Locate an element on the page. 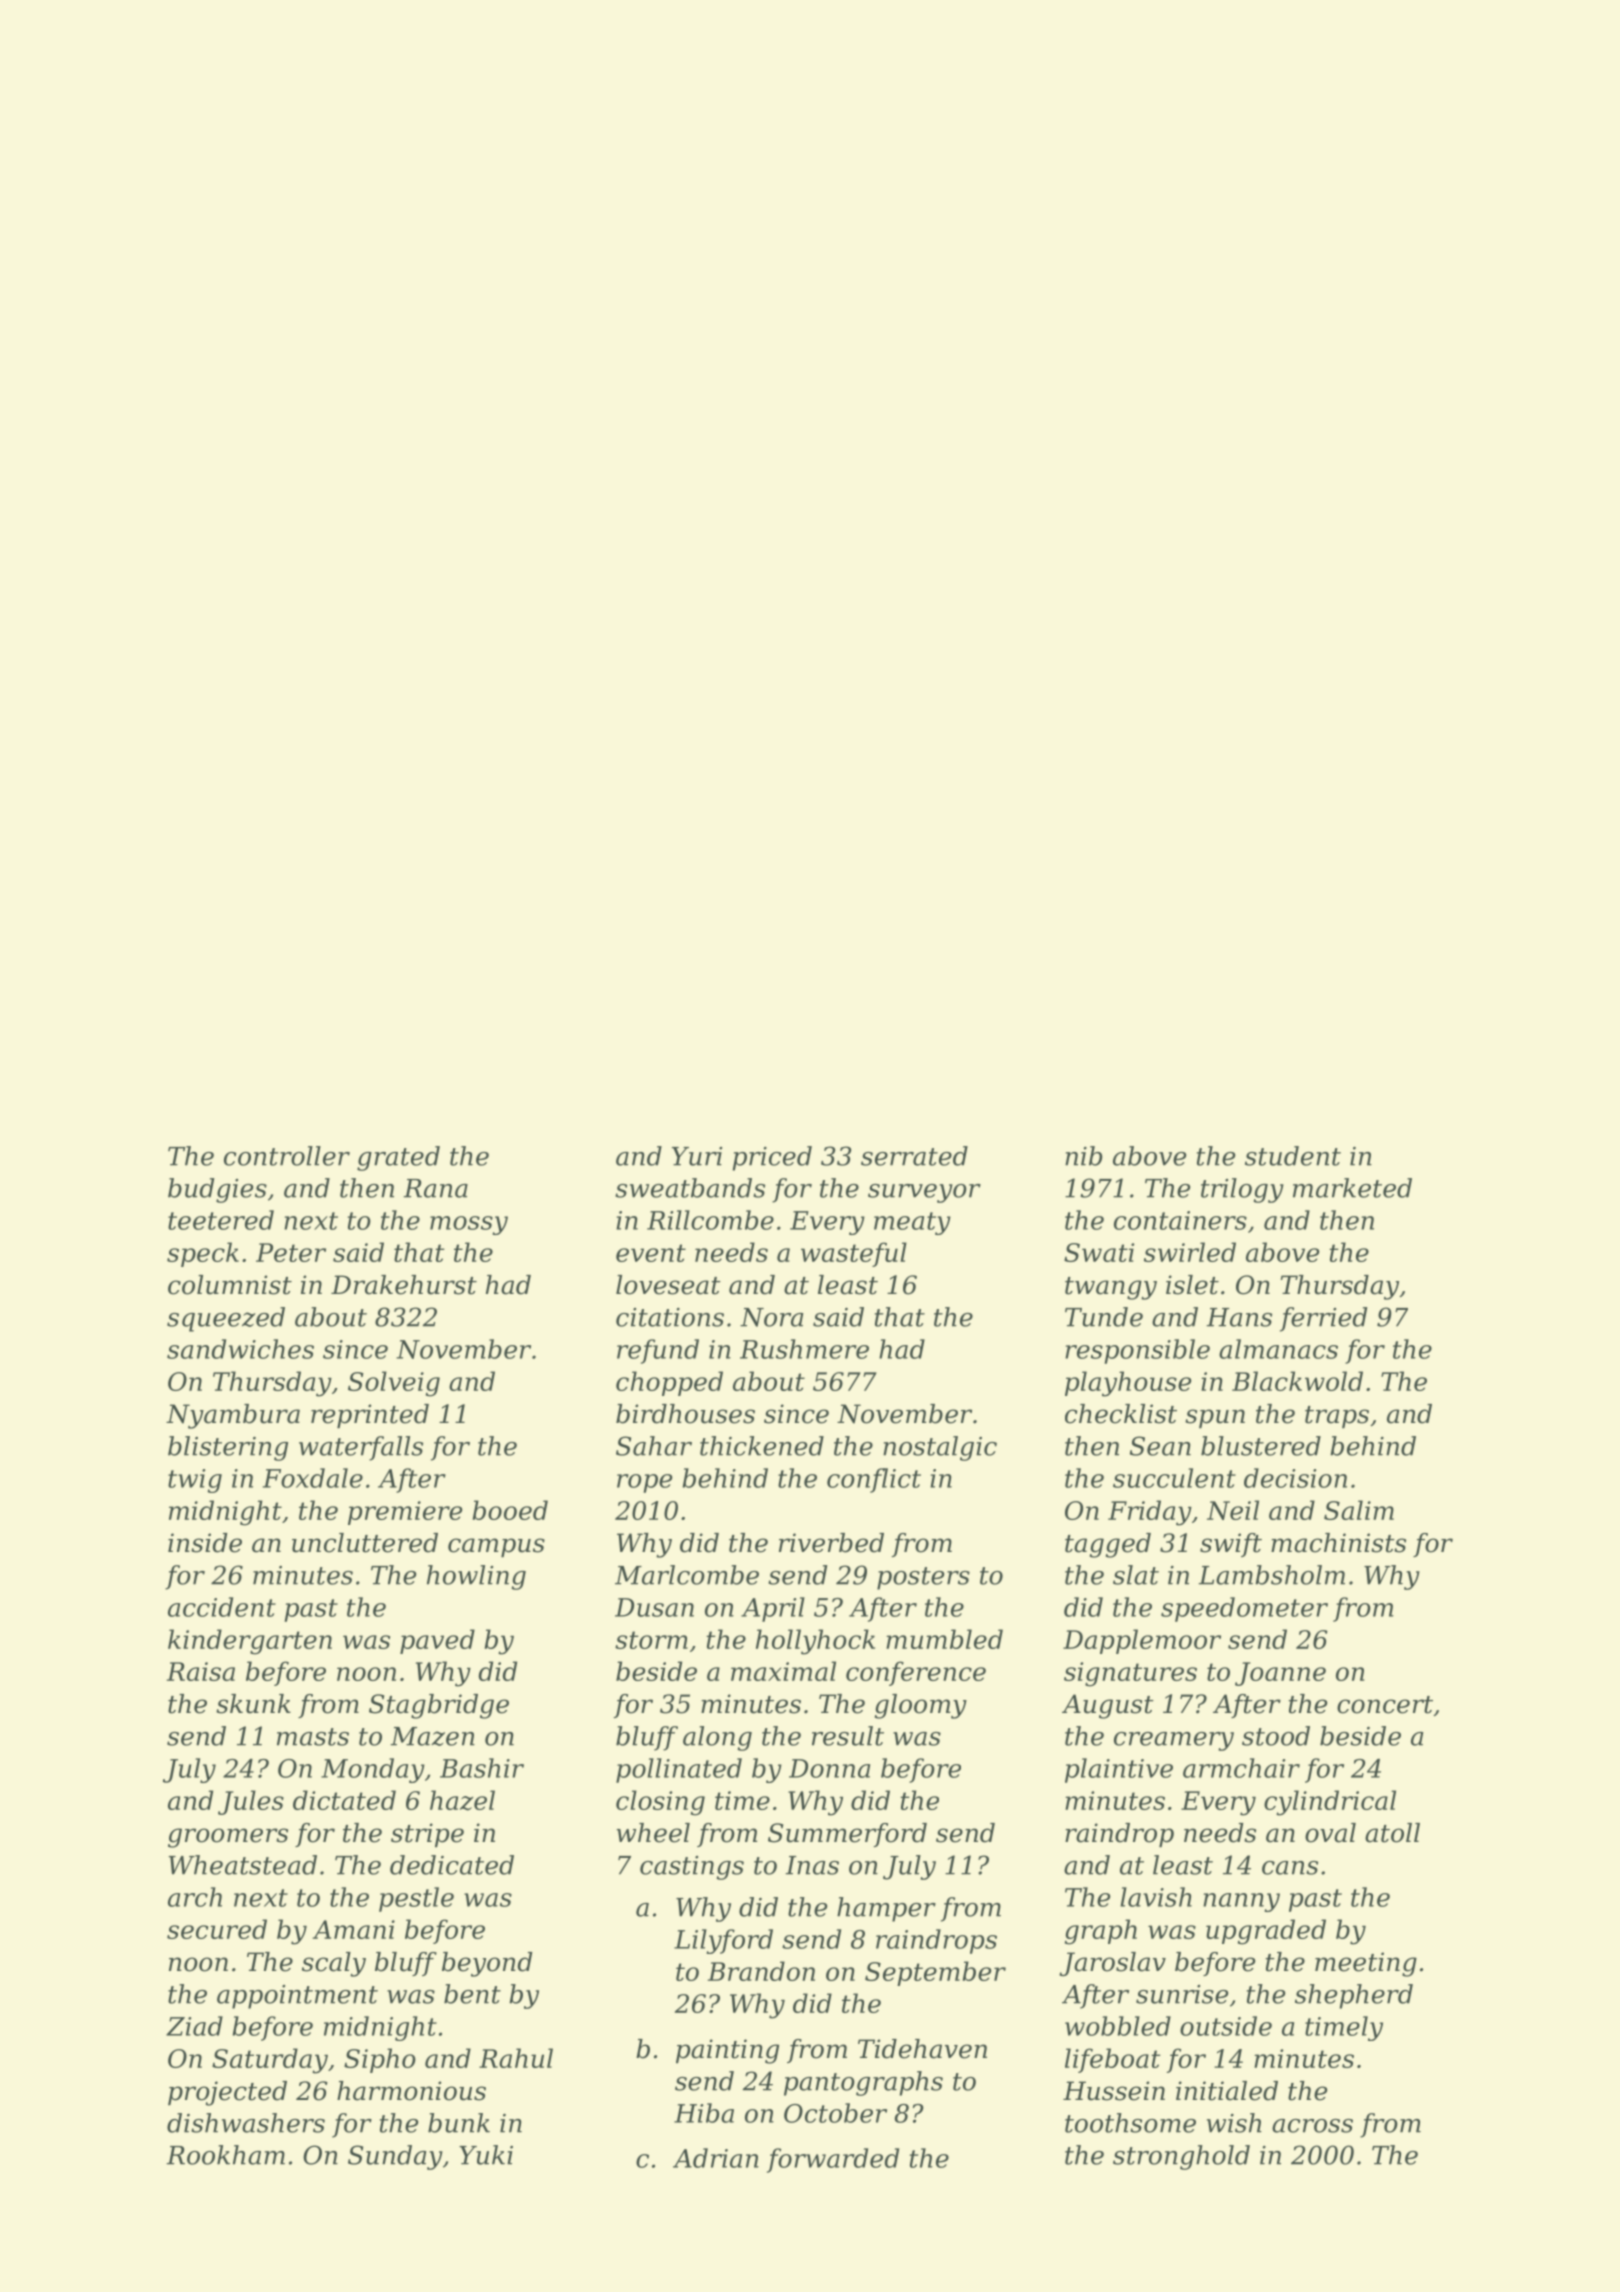 The image size is (1620, 2292). castings is located at coordinates (692, 1868).
